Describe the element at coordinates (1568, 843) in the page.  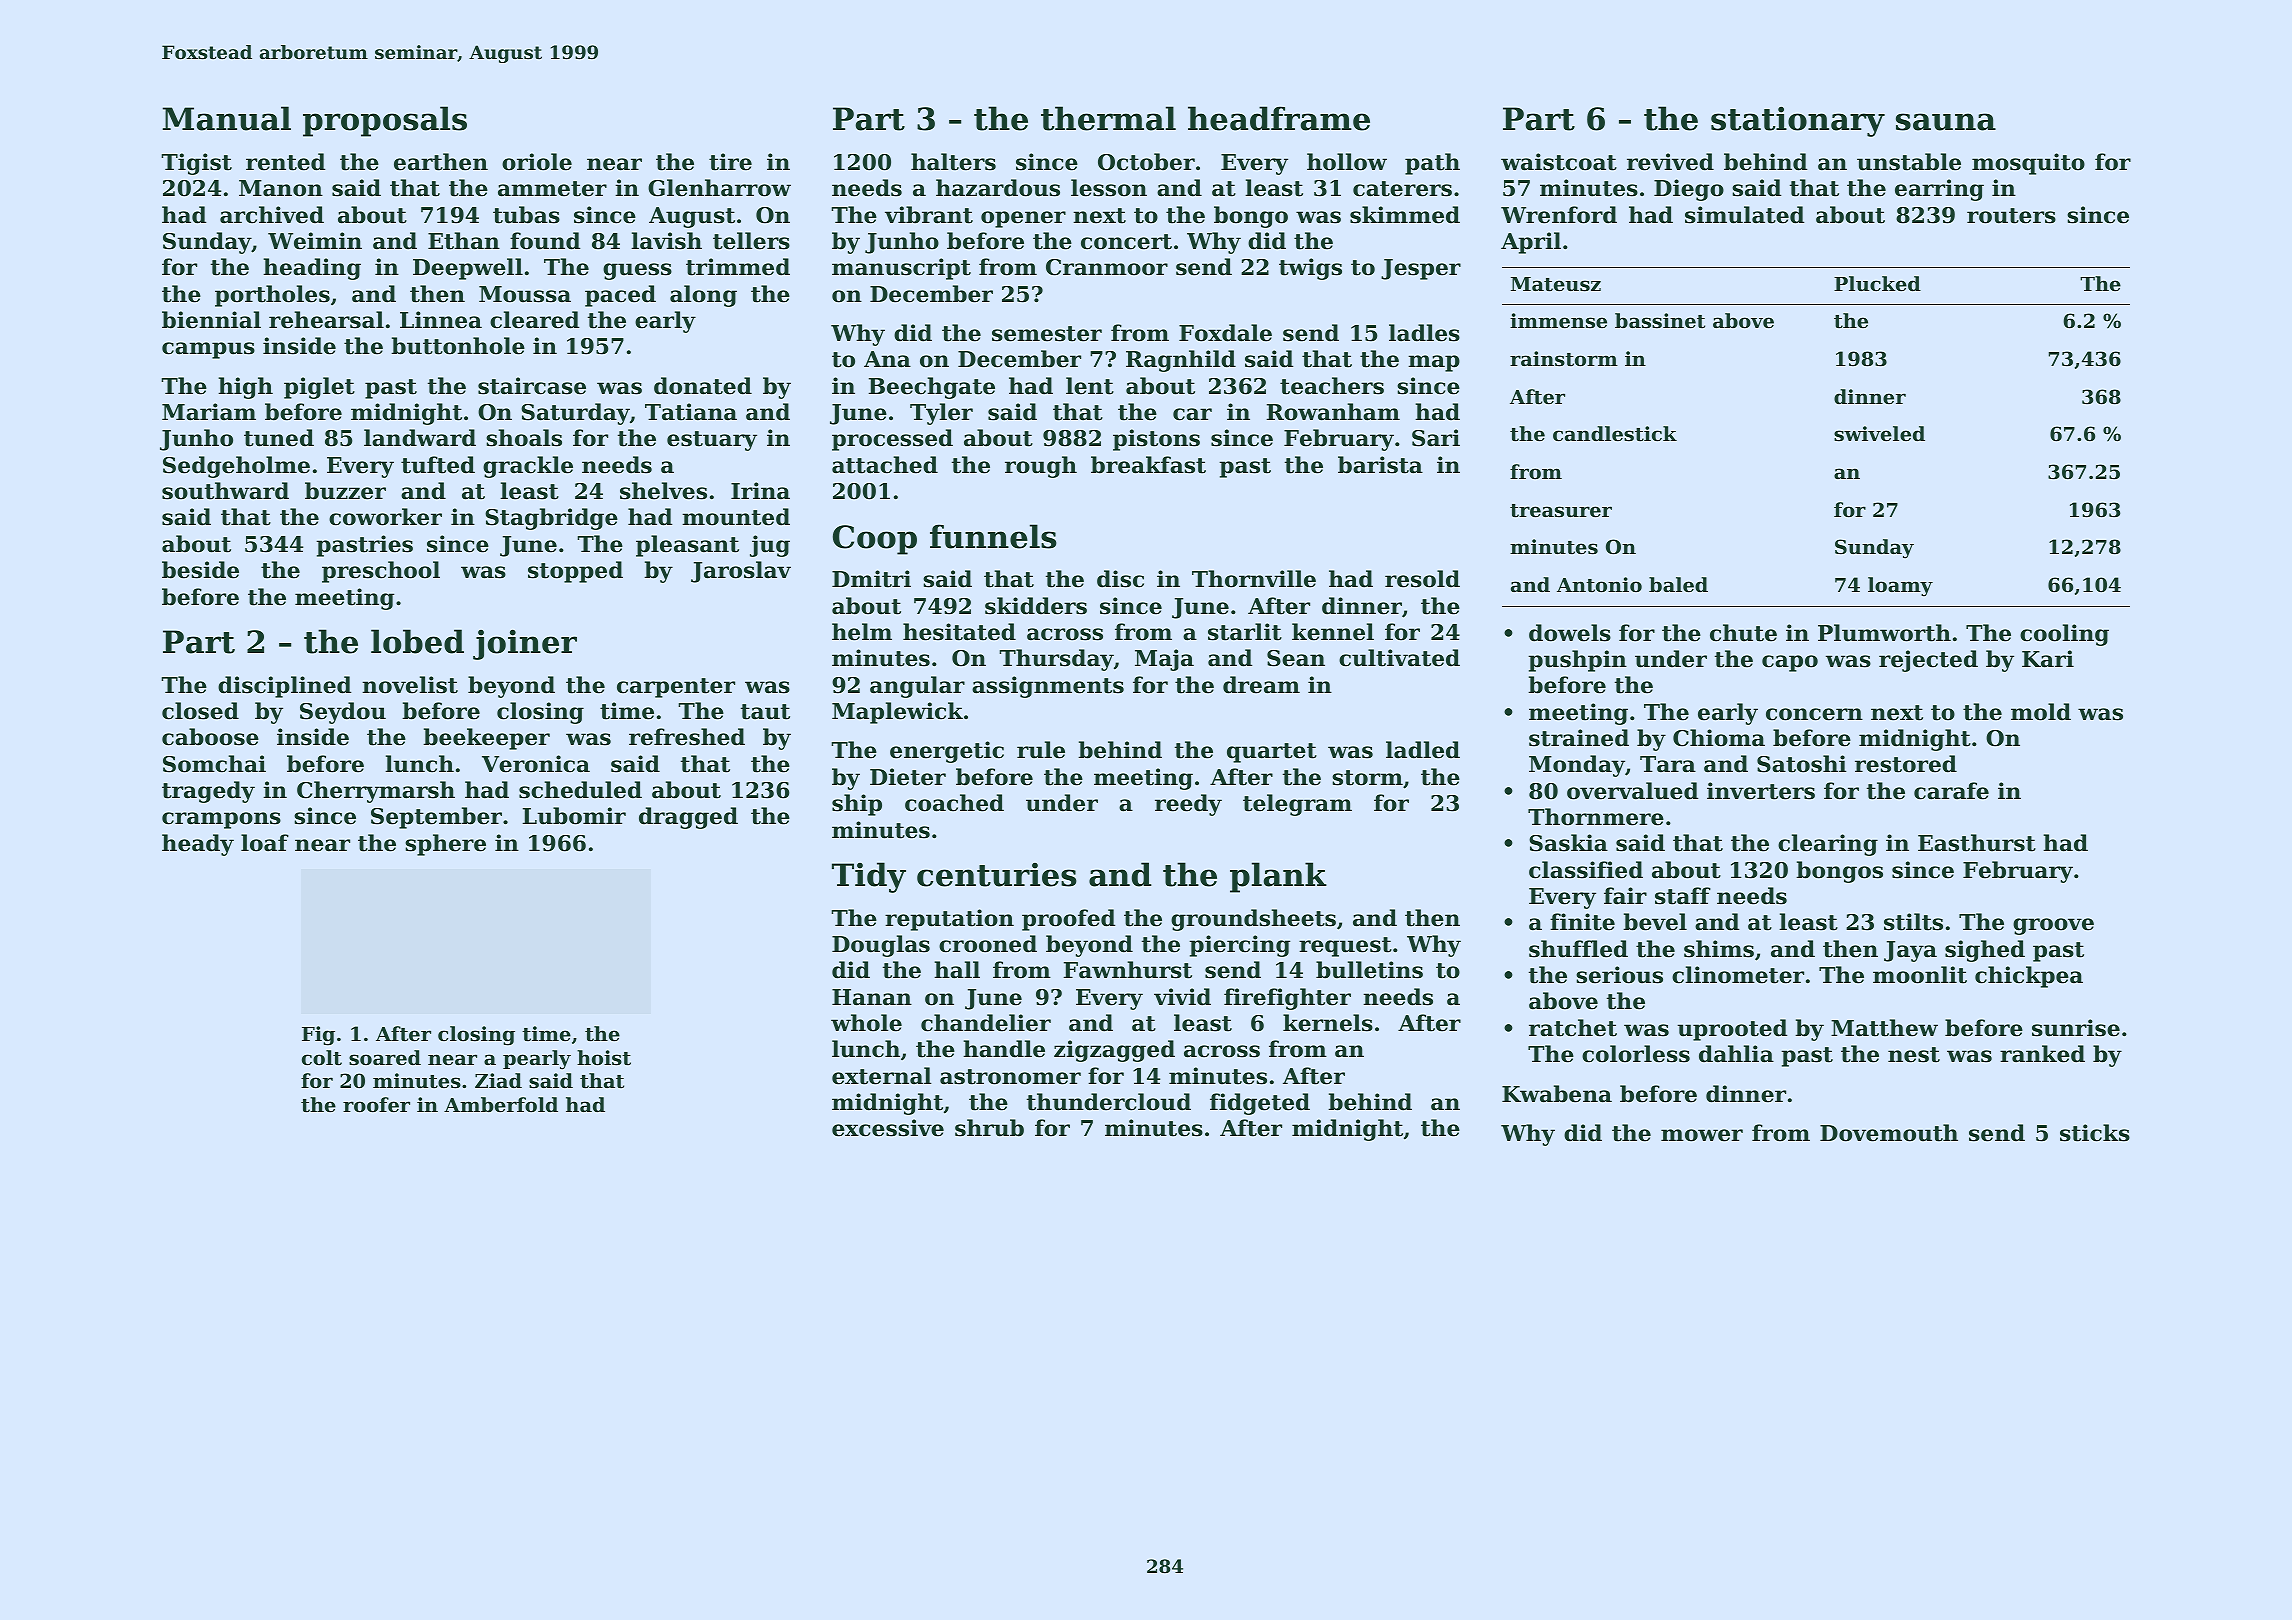
I see `Saskia` at that location.
